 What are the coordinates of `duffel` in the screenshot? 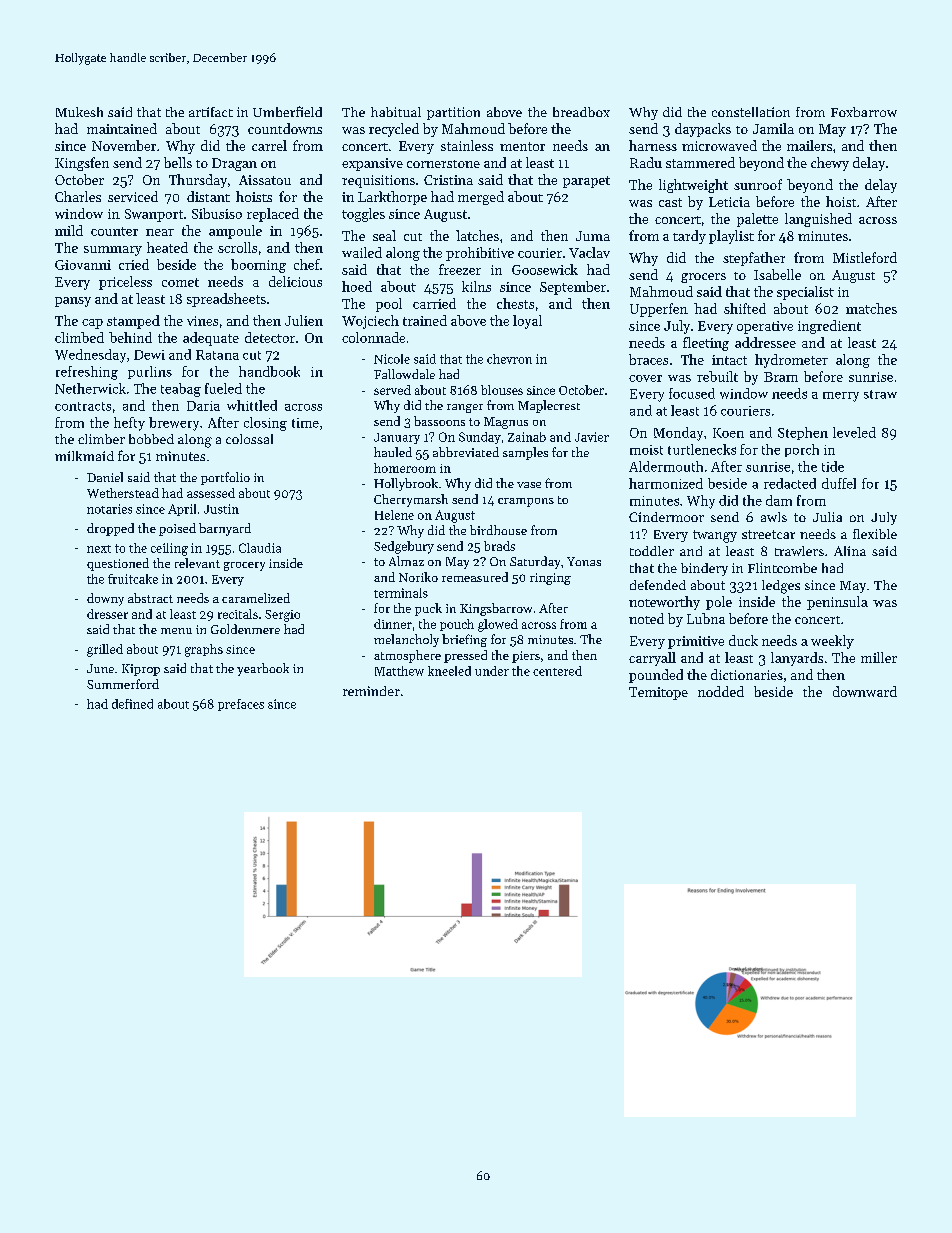 It's located at (839, 483).
